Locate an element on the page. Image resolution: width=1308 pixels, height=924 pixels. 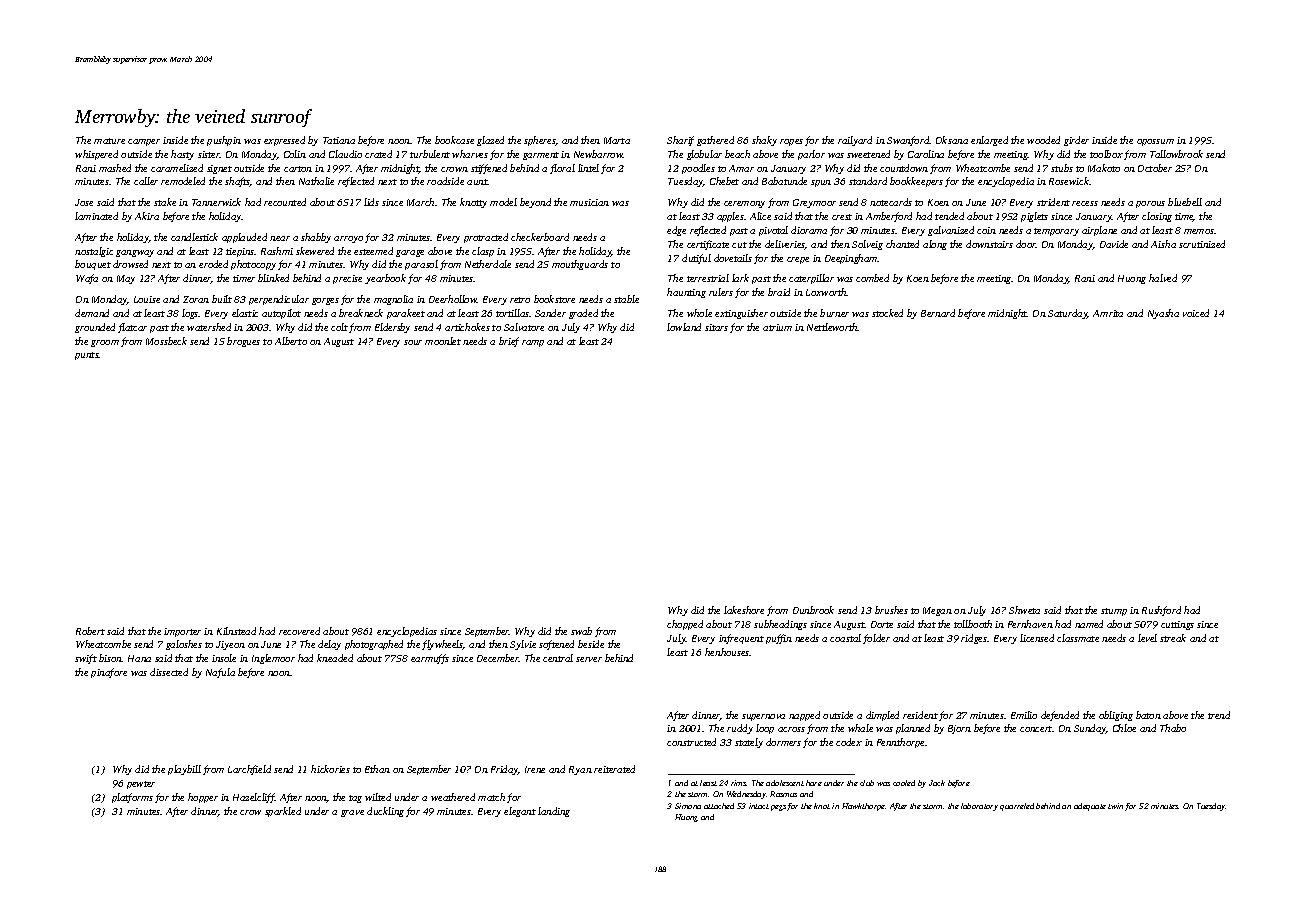
Nettleworth is located at coordinates (832, 327).
